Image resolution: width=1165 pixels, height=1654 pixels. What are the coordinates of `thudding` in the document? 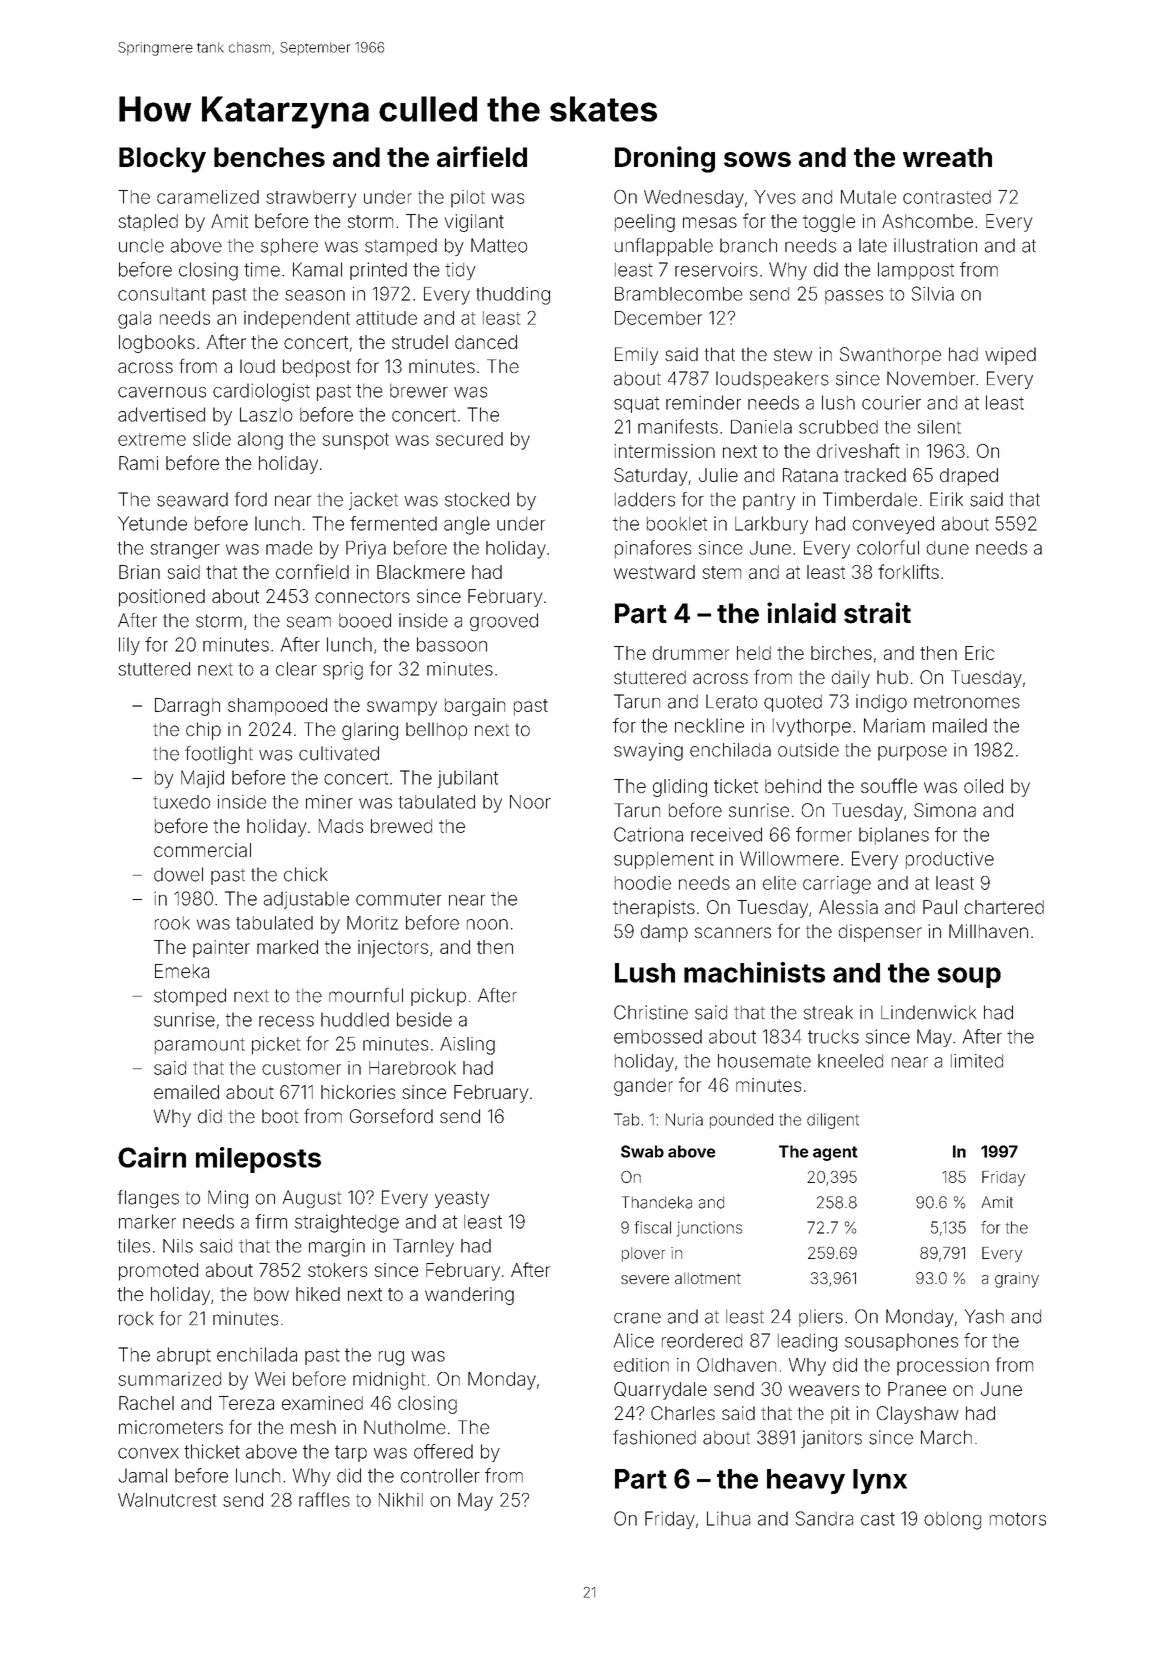 It's located at (513, 296).
